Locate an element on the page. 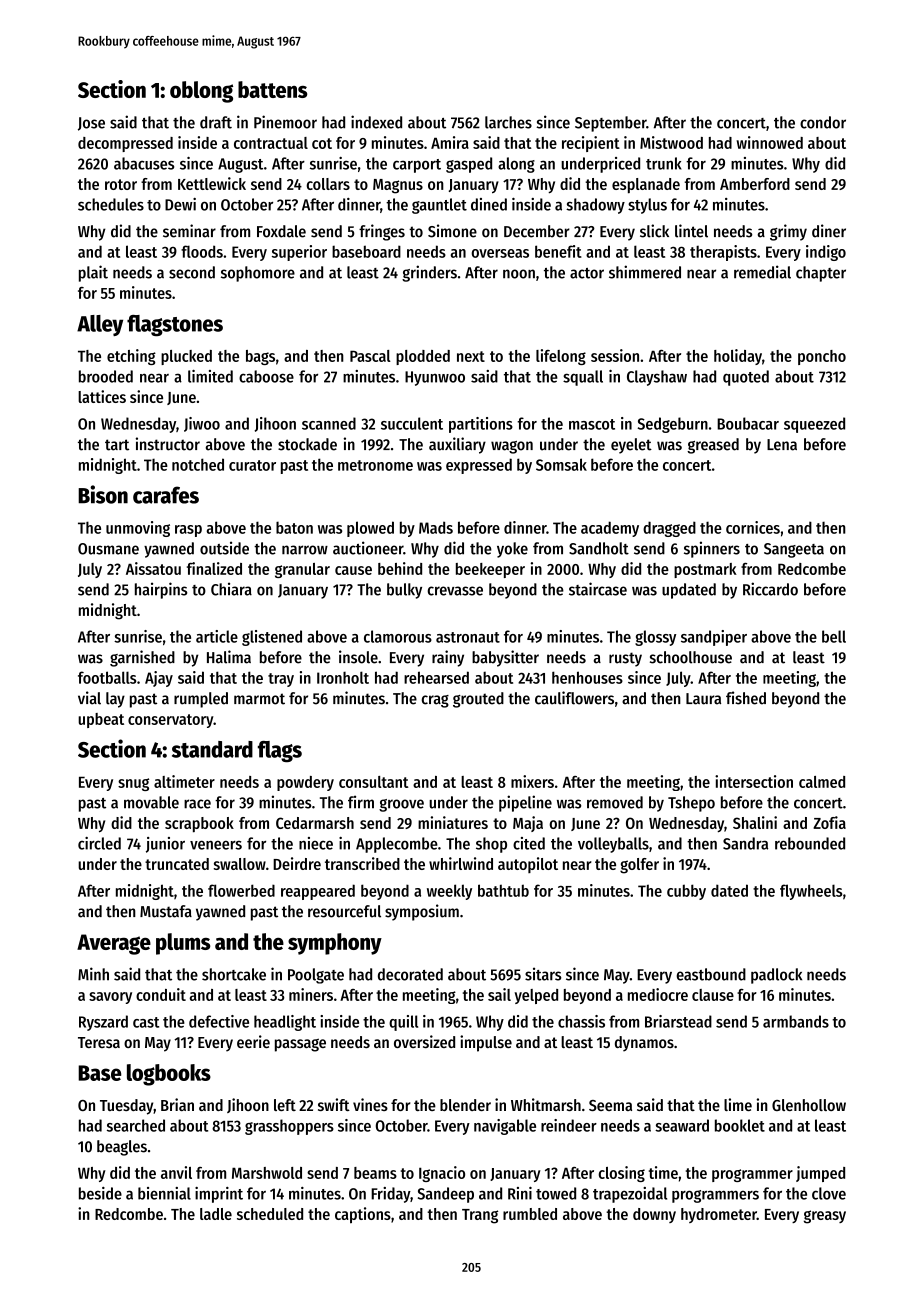  shortcake is located at coordinates (234, 974).
